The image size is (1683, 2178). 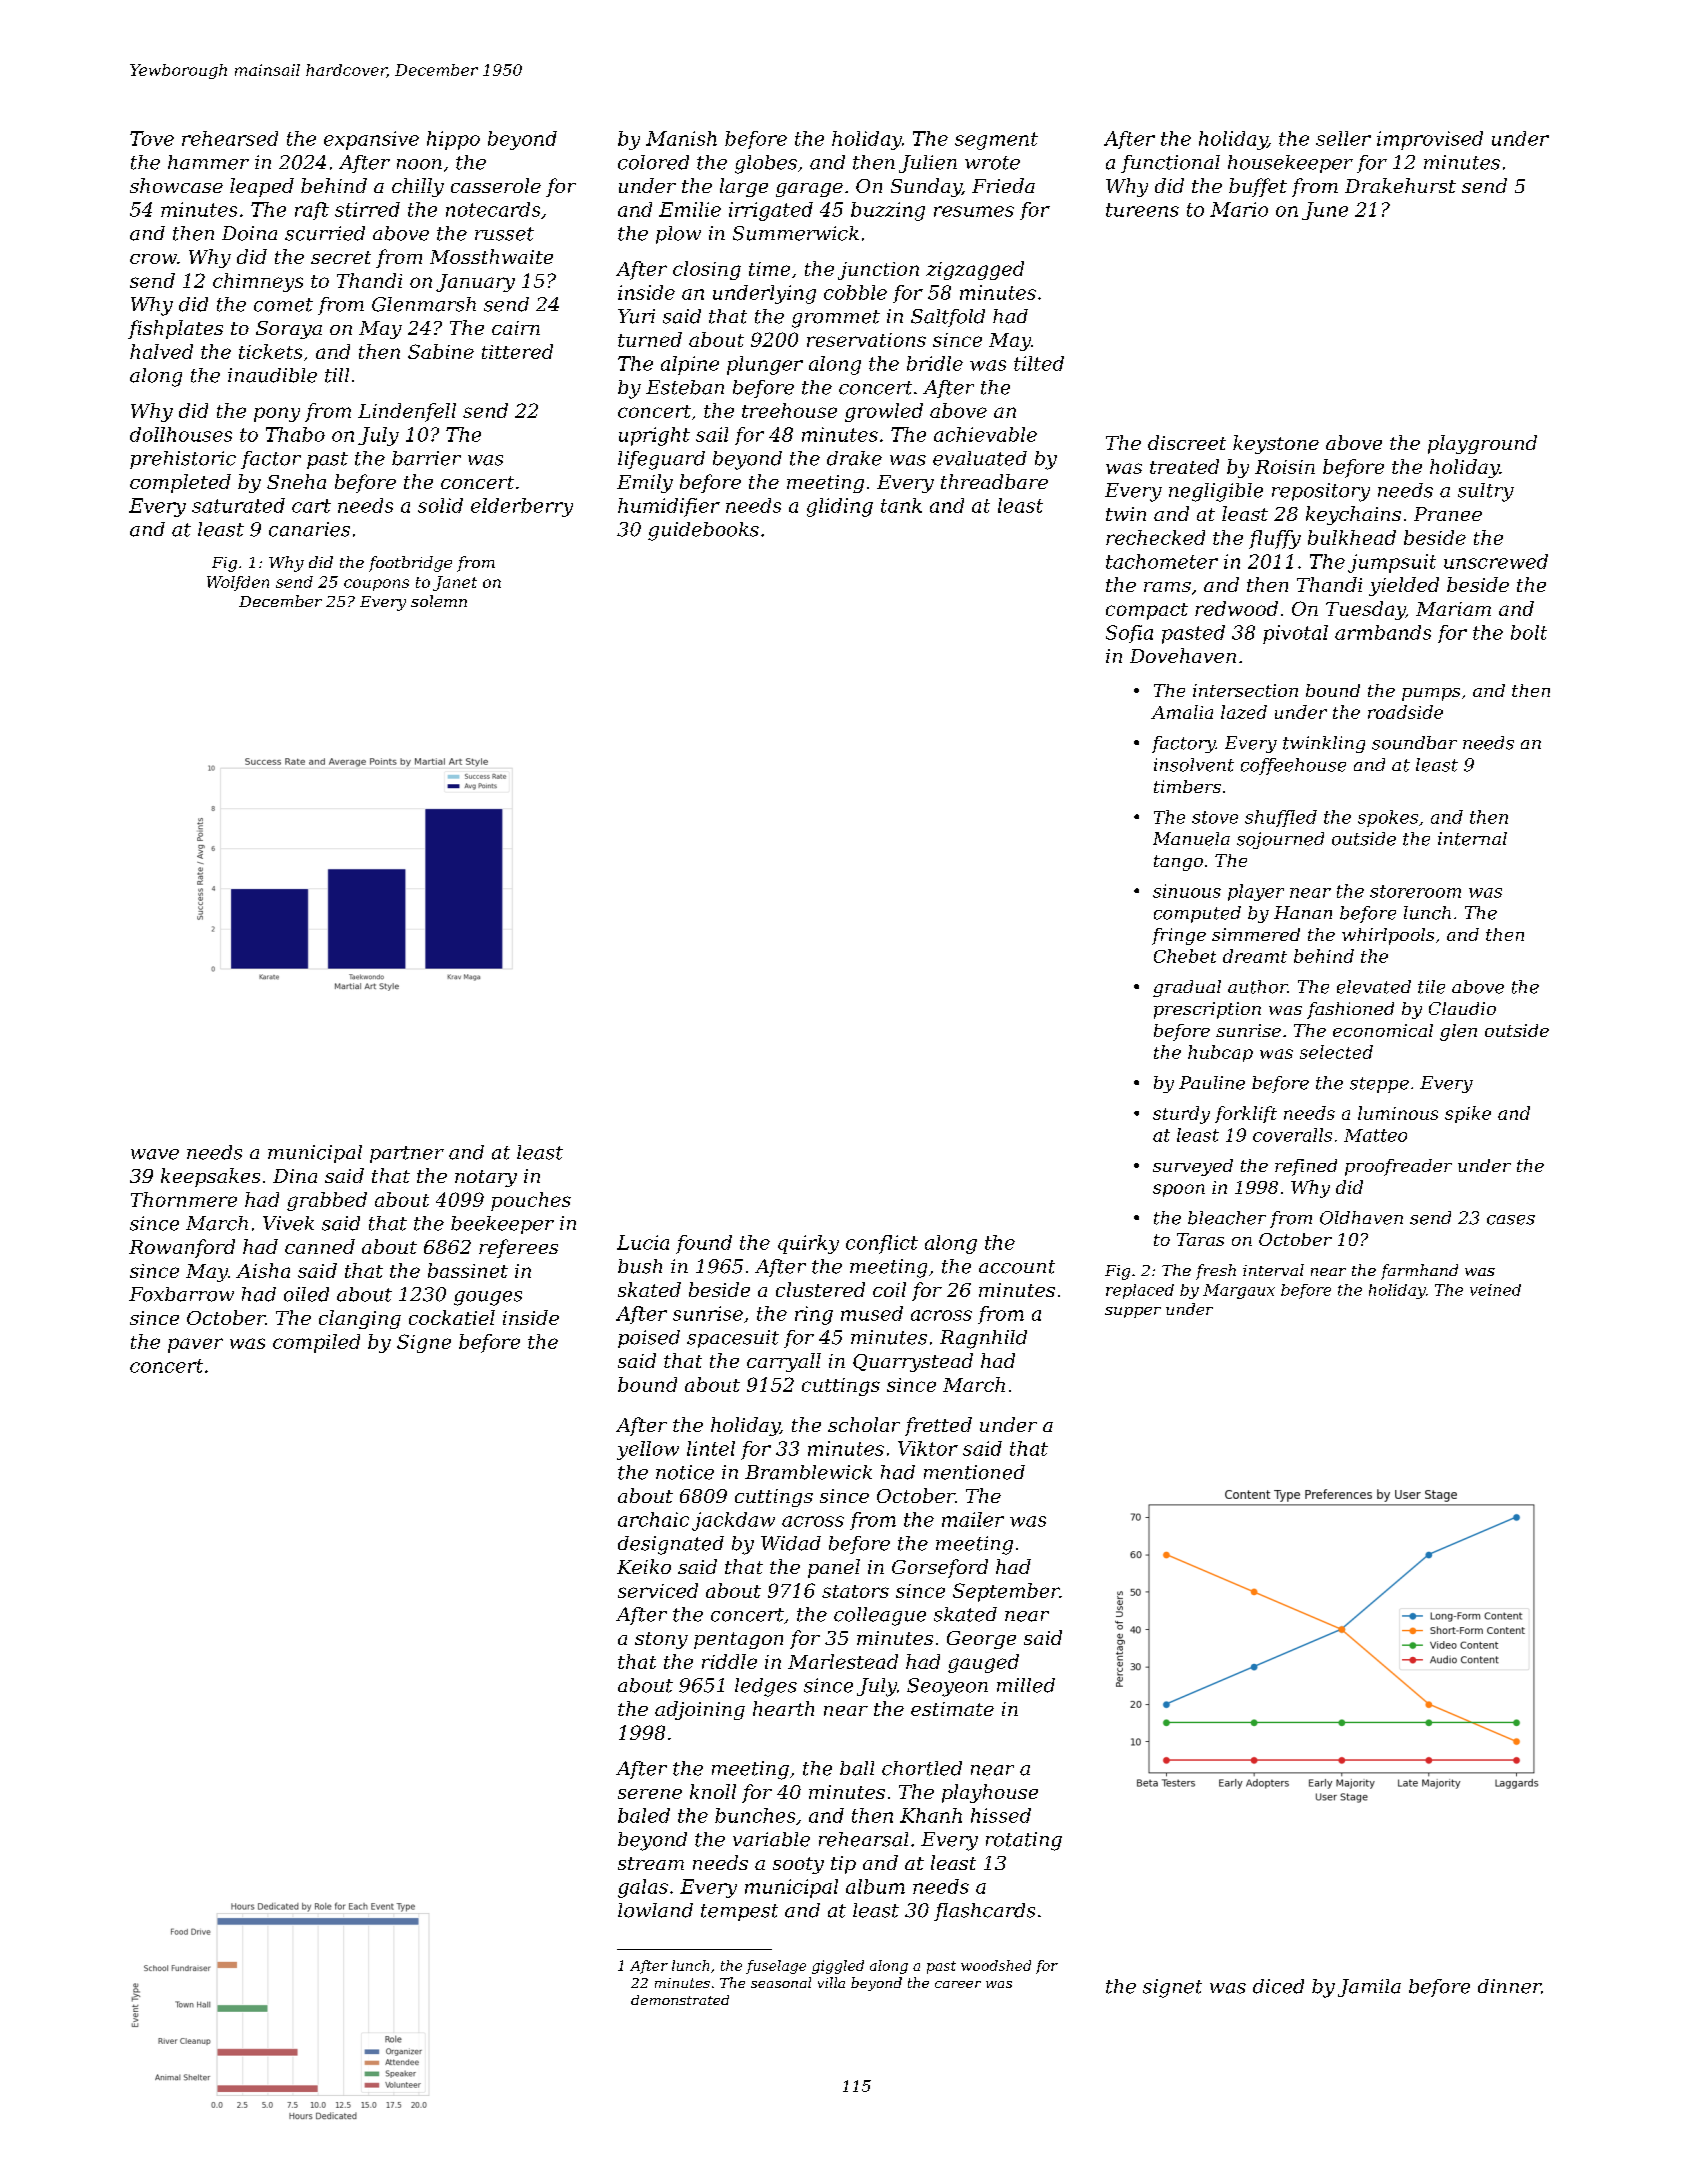 What do you see at coordinates (1003, 185) in the document?
I see `Frieda` at bounding box center [1003, 185].
